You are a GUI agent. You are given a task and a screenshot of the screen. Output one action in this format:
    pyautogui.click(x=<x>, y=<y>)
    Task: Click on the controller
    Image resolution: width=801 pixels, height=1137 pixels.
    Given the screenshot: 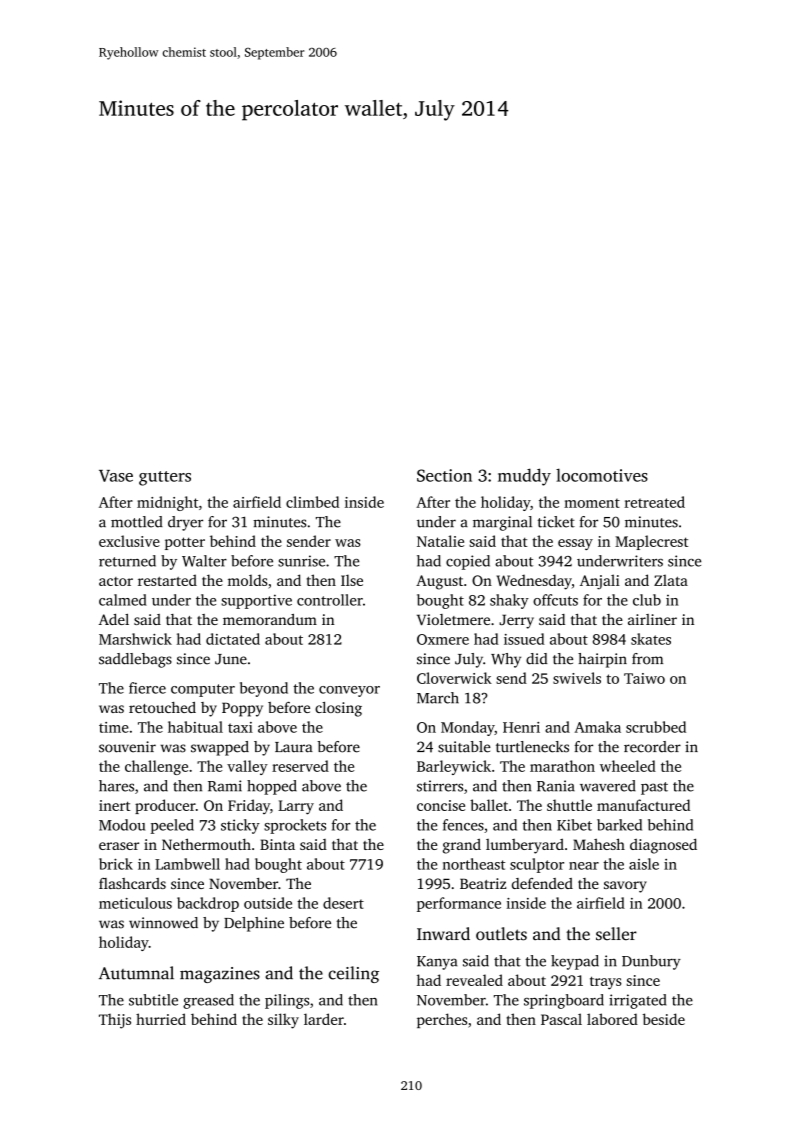 What is the action you would take?
    pyautogui.click(x=330, y=600)
